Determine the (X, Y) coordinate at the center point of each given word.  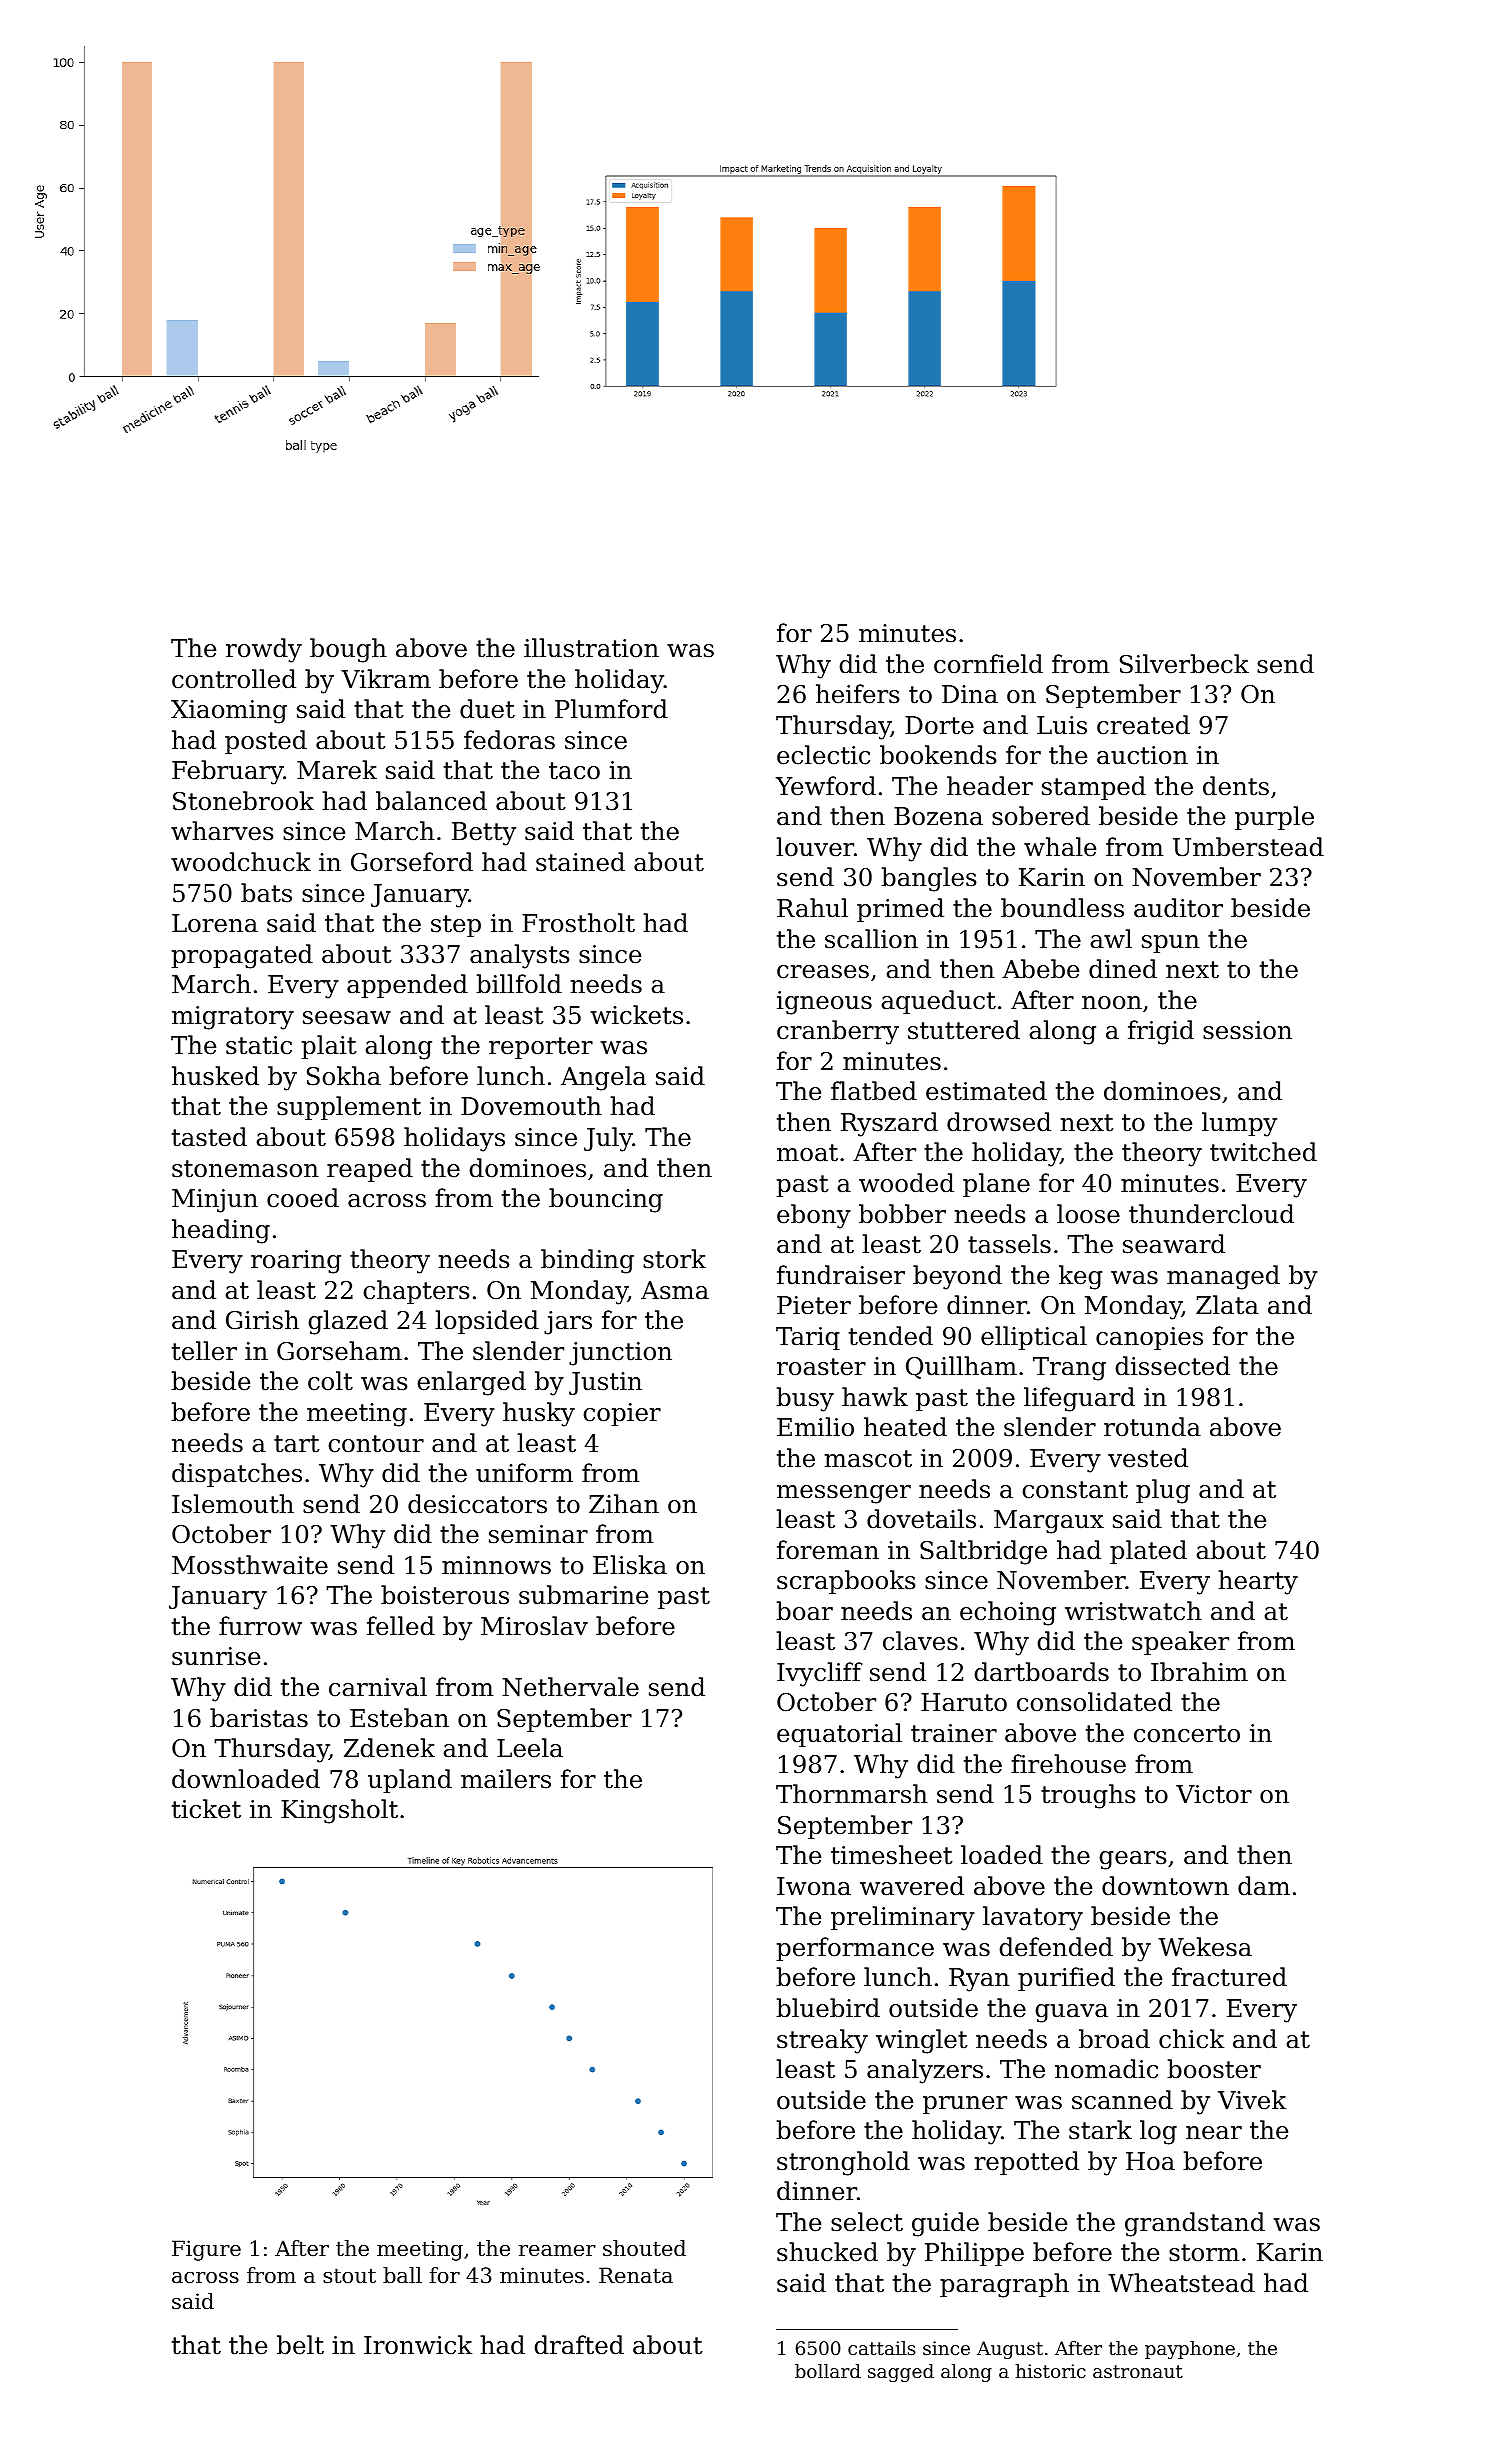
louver (815, 847)
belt (300, 2345)
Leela (530, 1748)
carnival (378, 1687)
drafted (579, 2345)
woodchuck (241, 862)
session (1247, 1030)
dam (1264, 1886)
